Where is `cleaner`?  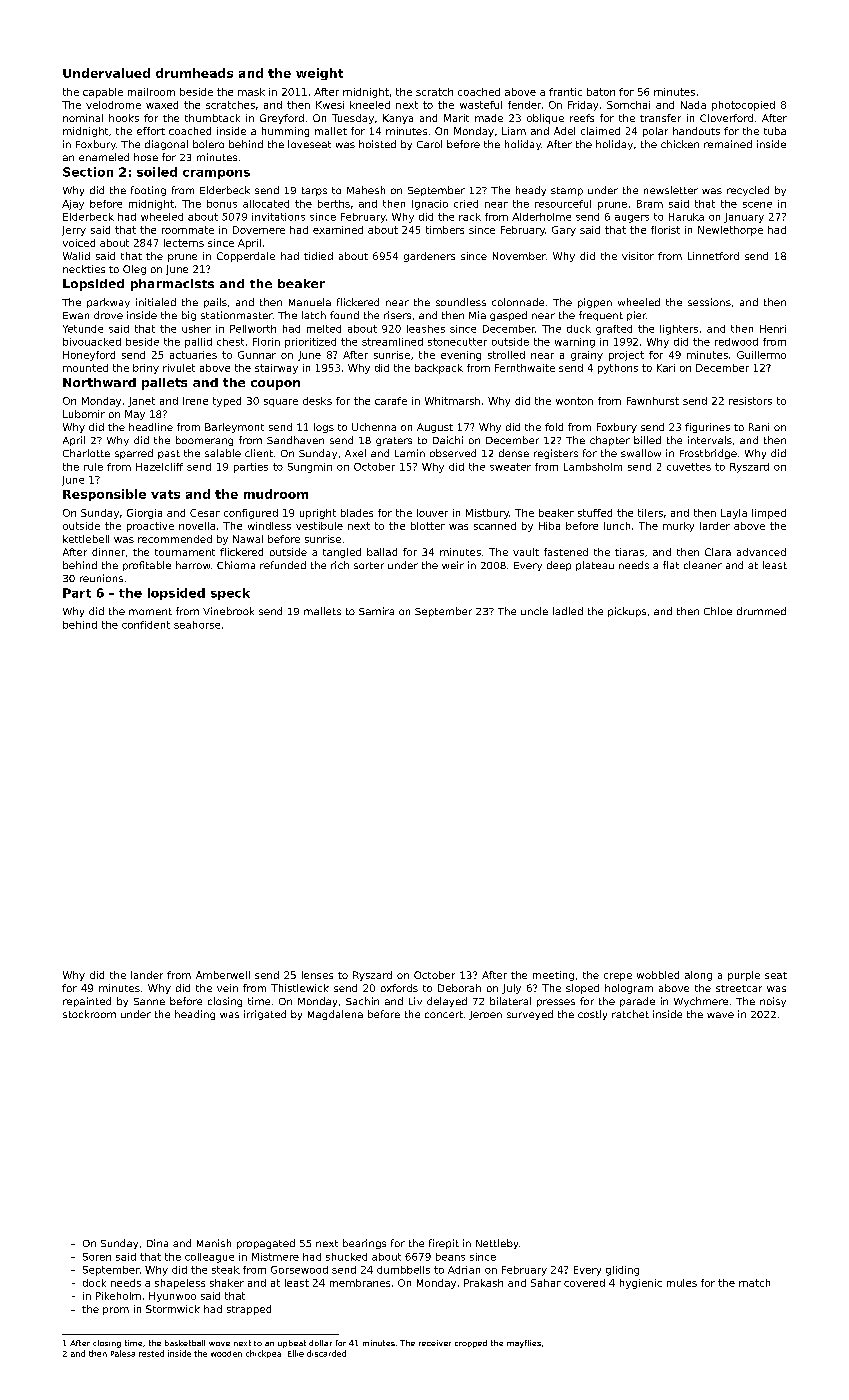 cleaner is located at coordinates (703, 565).
